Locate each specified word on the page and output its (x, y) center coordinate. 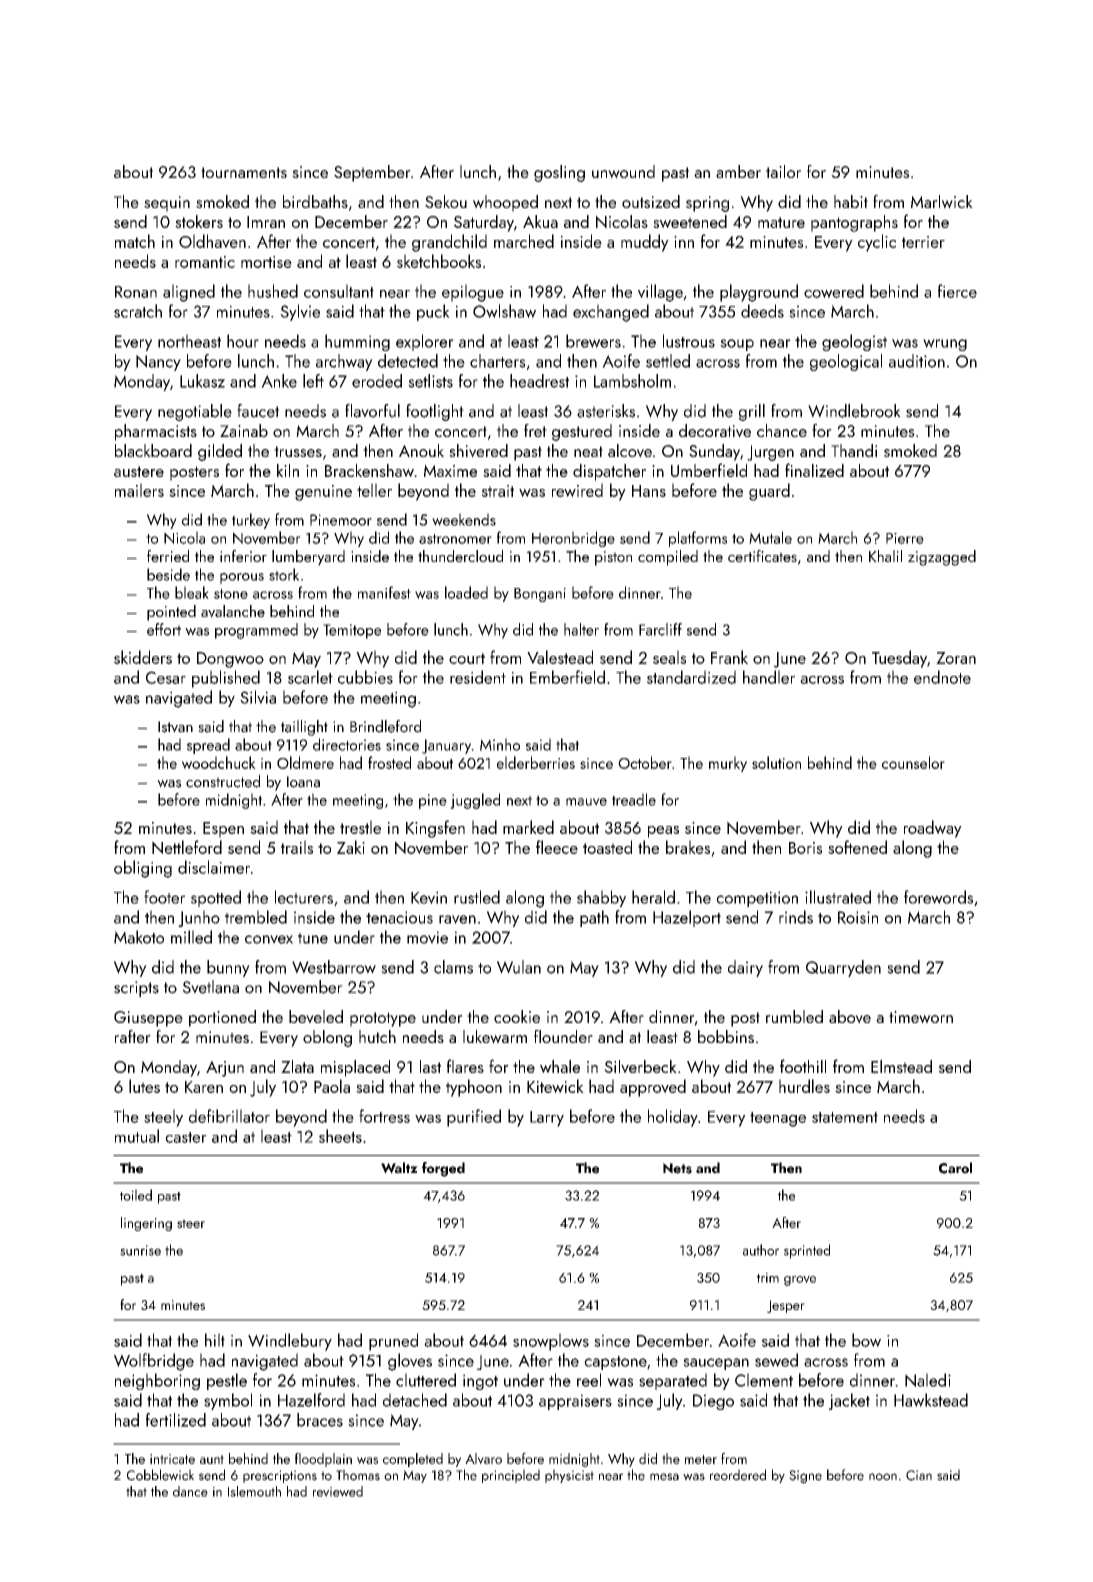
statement (845, 1117)
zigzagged (942, 558)
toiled (136, 1195)
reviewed (338, 1491)
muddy (645, 243)
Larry (547, 1119)
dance (190, 1491)
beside (168, 574)
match (135, 241)
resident (478, 677)
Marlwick (942, 202)
